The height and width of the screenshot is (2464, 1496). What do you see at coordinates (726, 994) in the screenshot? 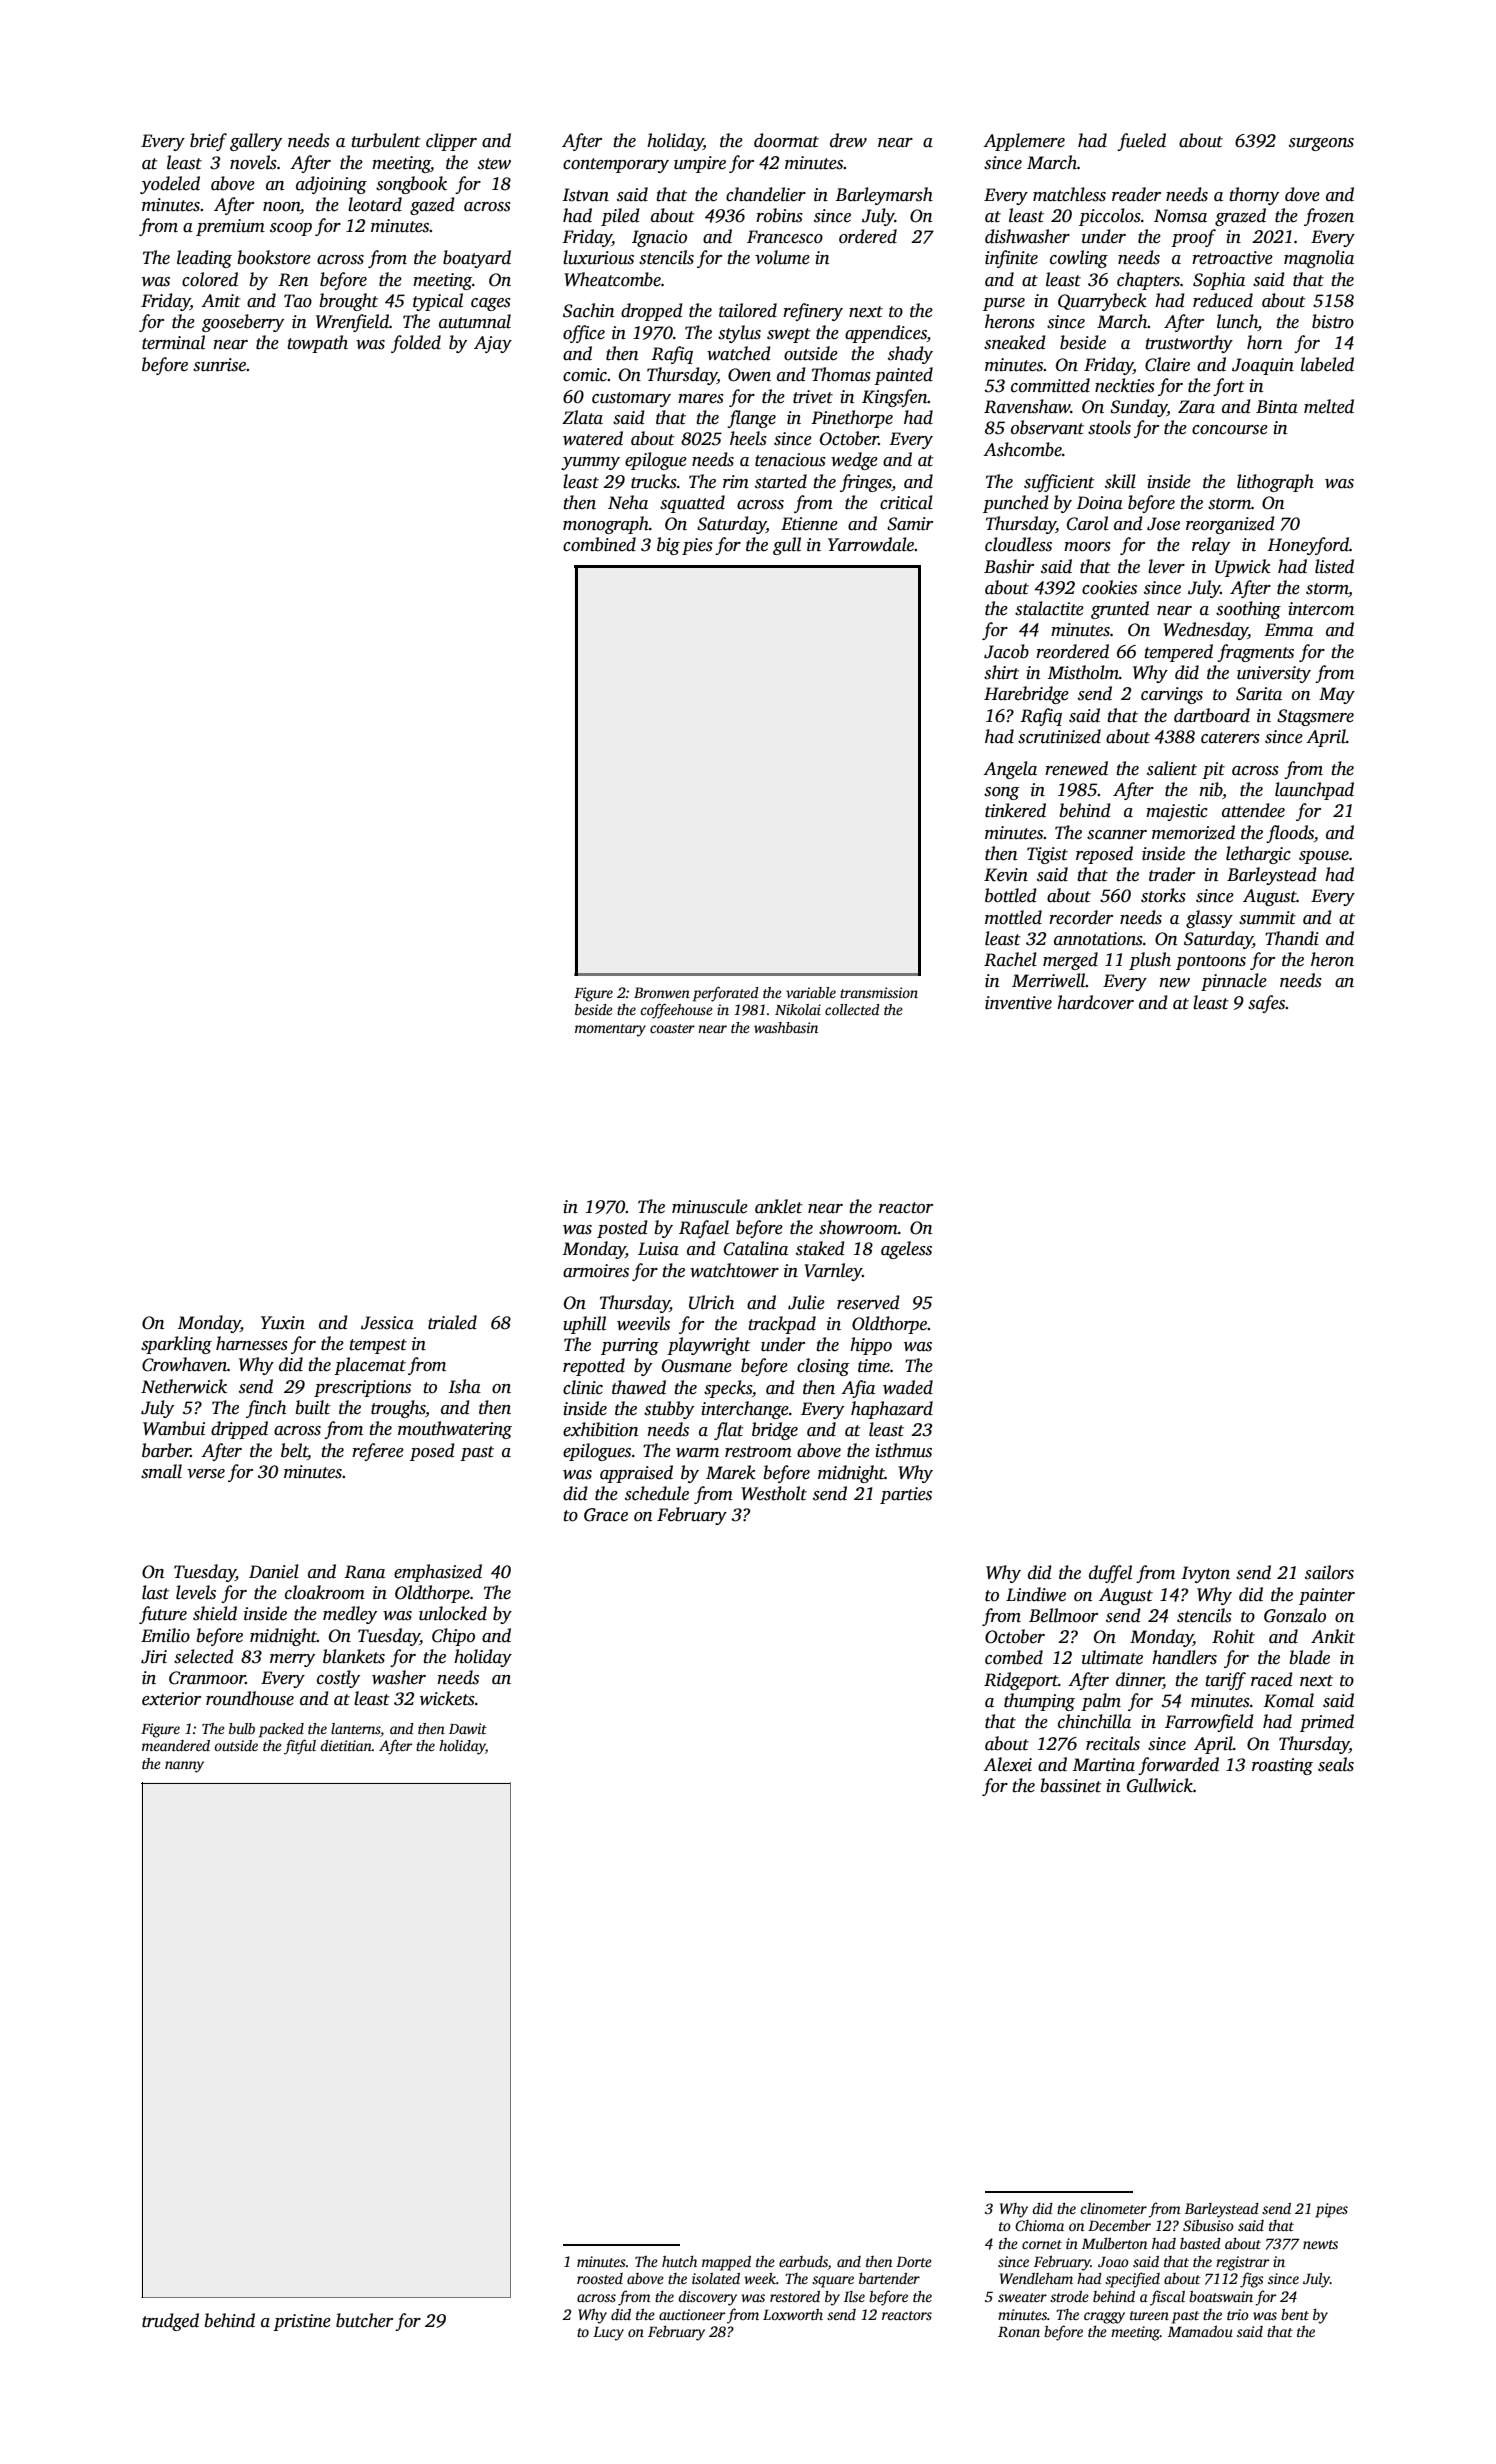
I see `perforated` at bounding box center [726, 994].
